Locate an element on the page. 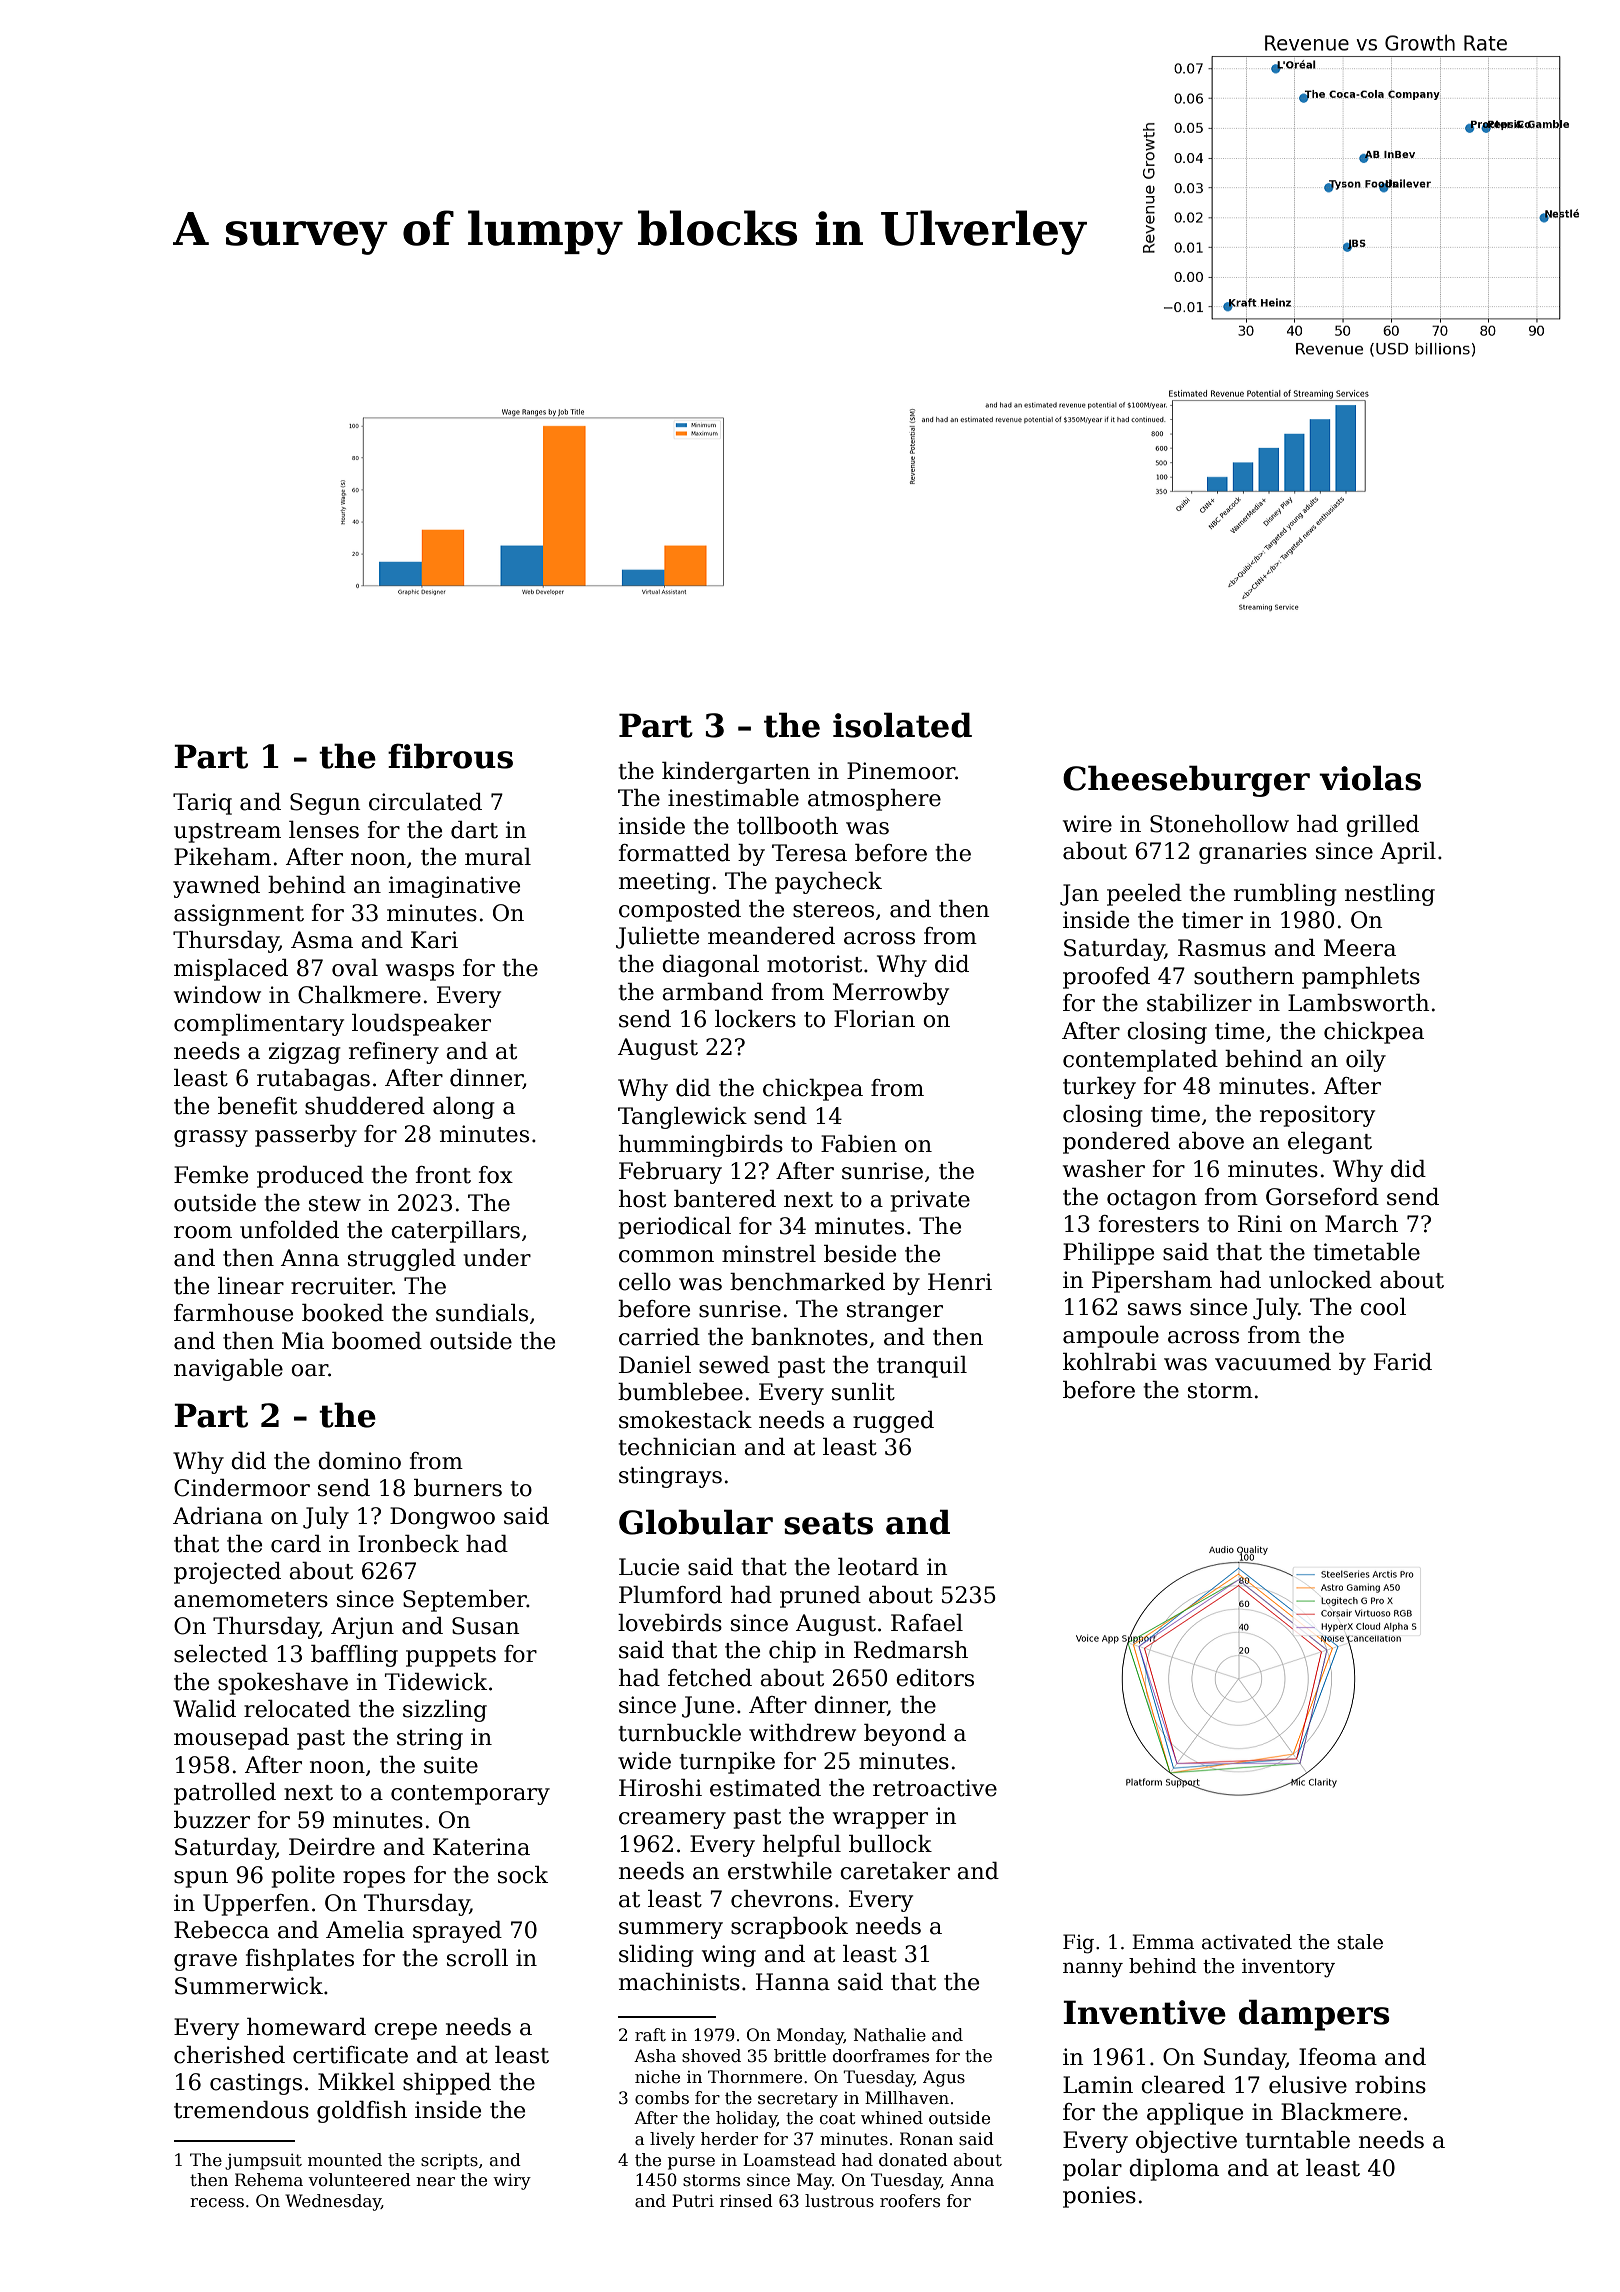  dart is located at coordinates (474, 830).
